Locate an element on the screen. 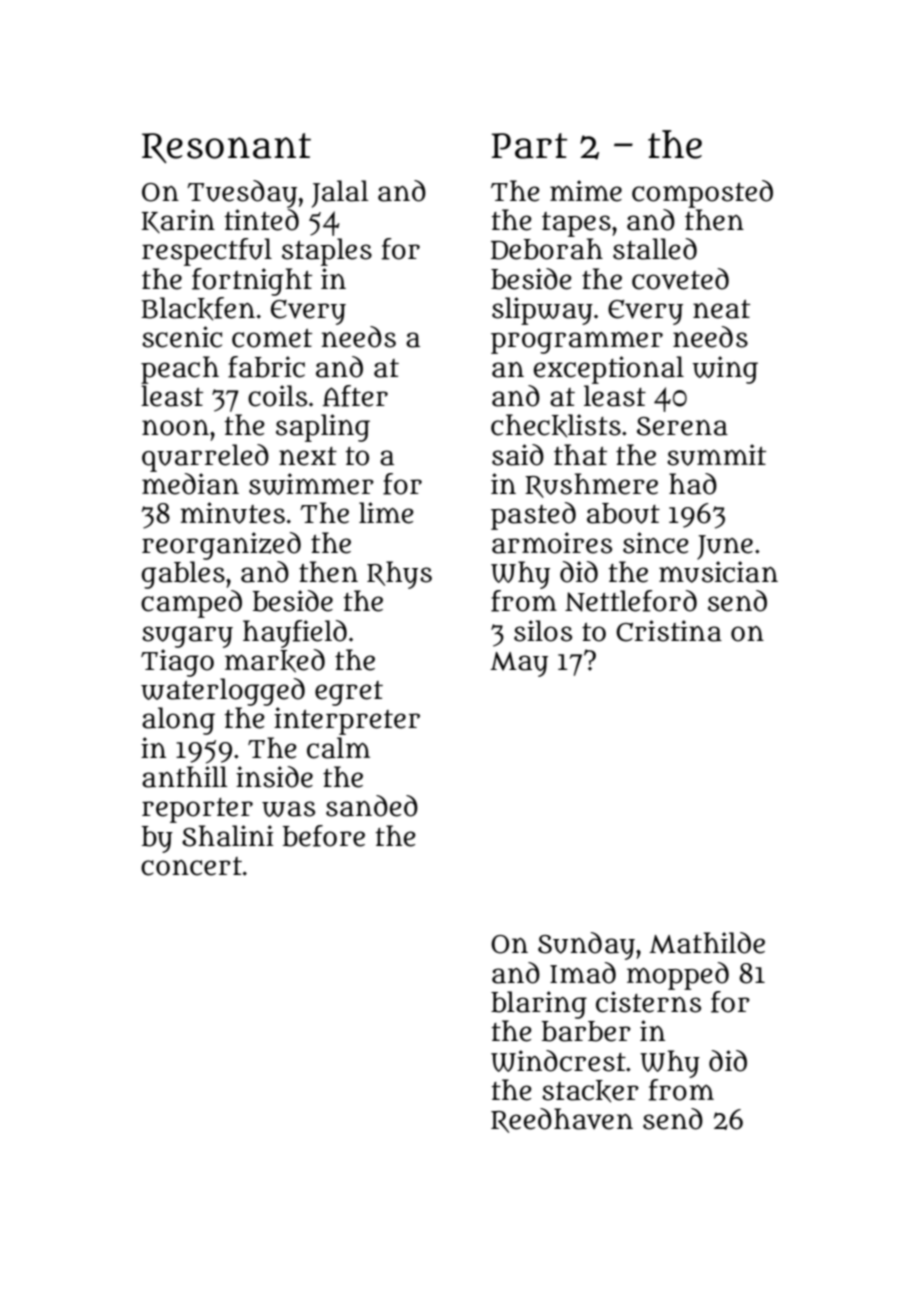  hayfield is located at coordinates (295, 634).
